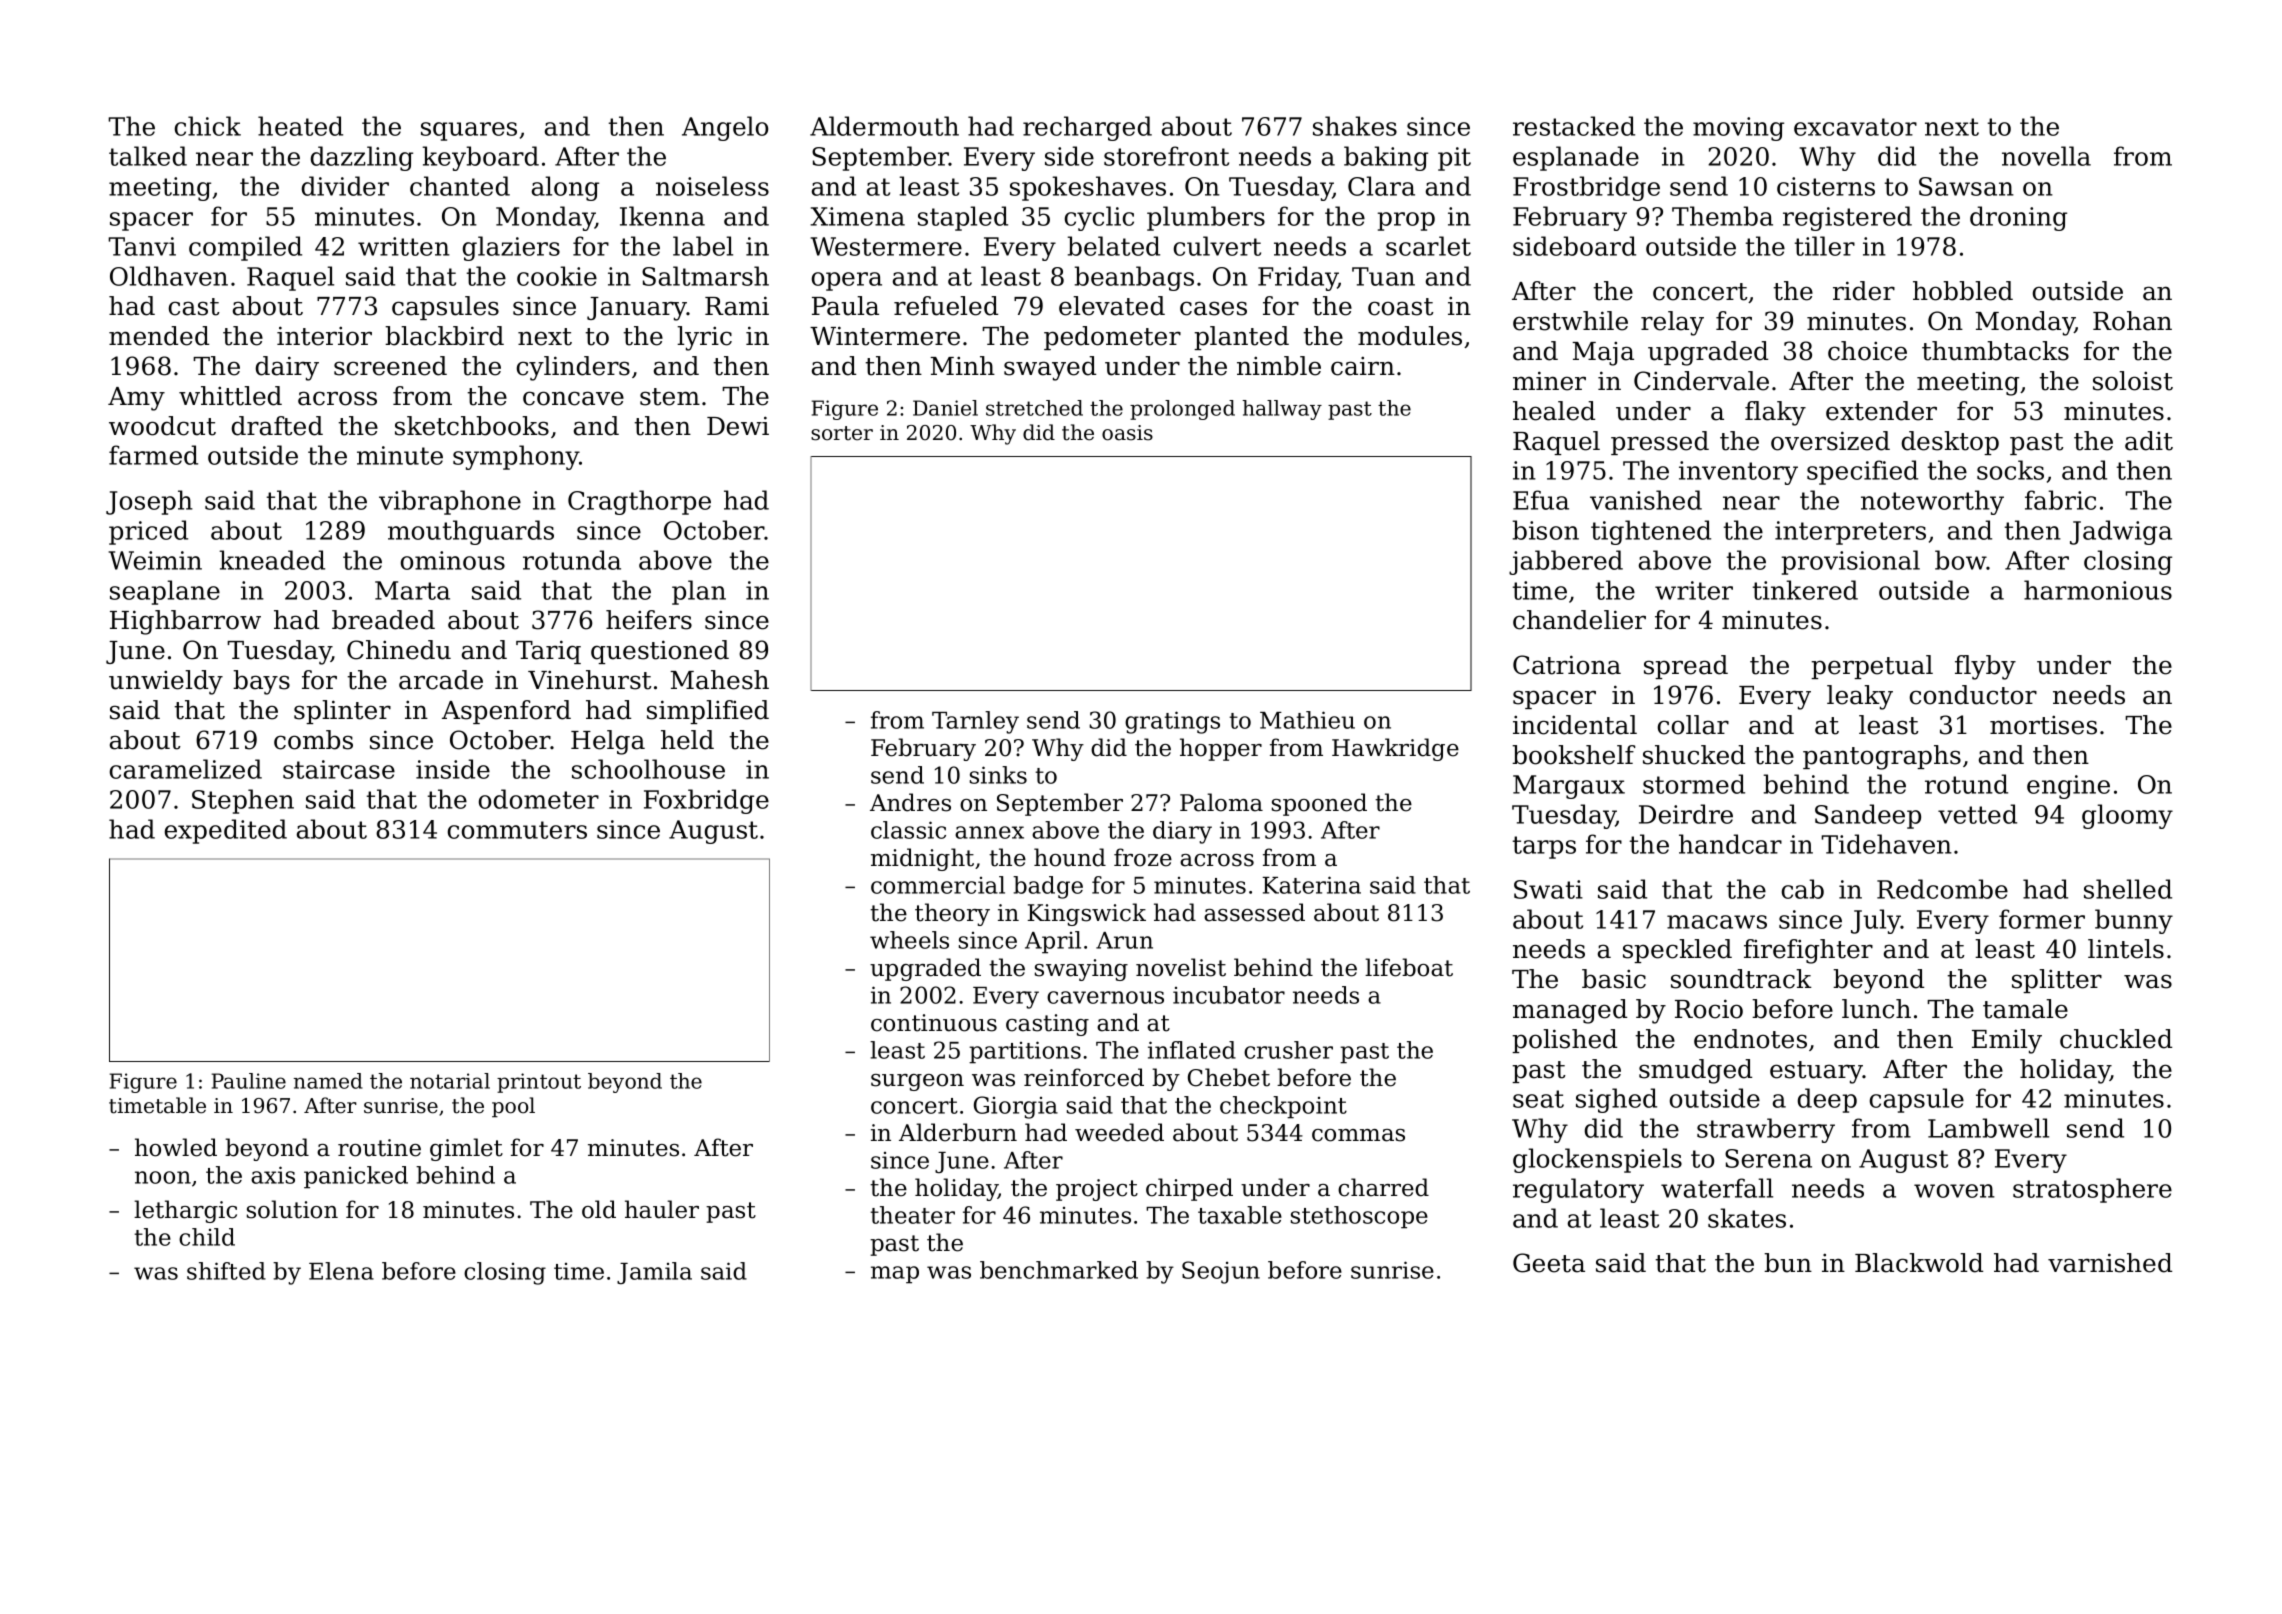  I want to click on Tanvi, so click(142, 246).
